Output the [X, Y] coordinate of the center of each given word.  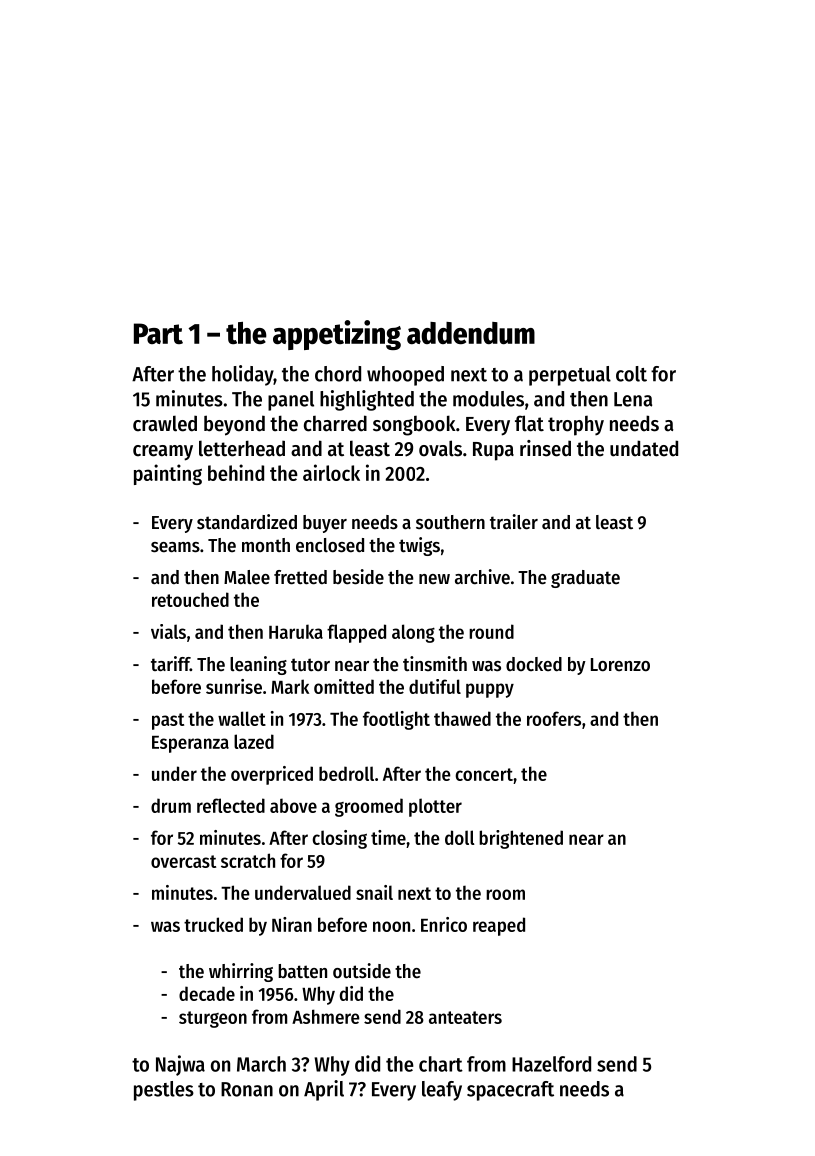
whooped [405, 376]
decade [207, 993]
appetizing [337, 335]
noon [391, 926]
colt [631, 374]
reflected [231, 805]
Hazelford [551, 1064]
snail [374, 892]
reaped [499, 926]
